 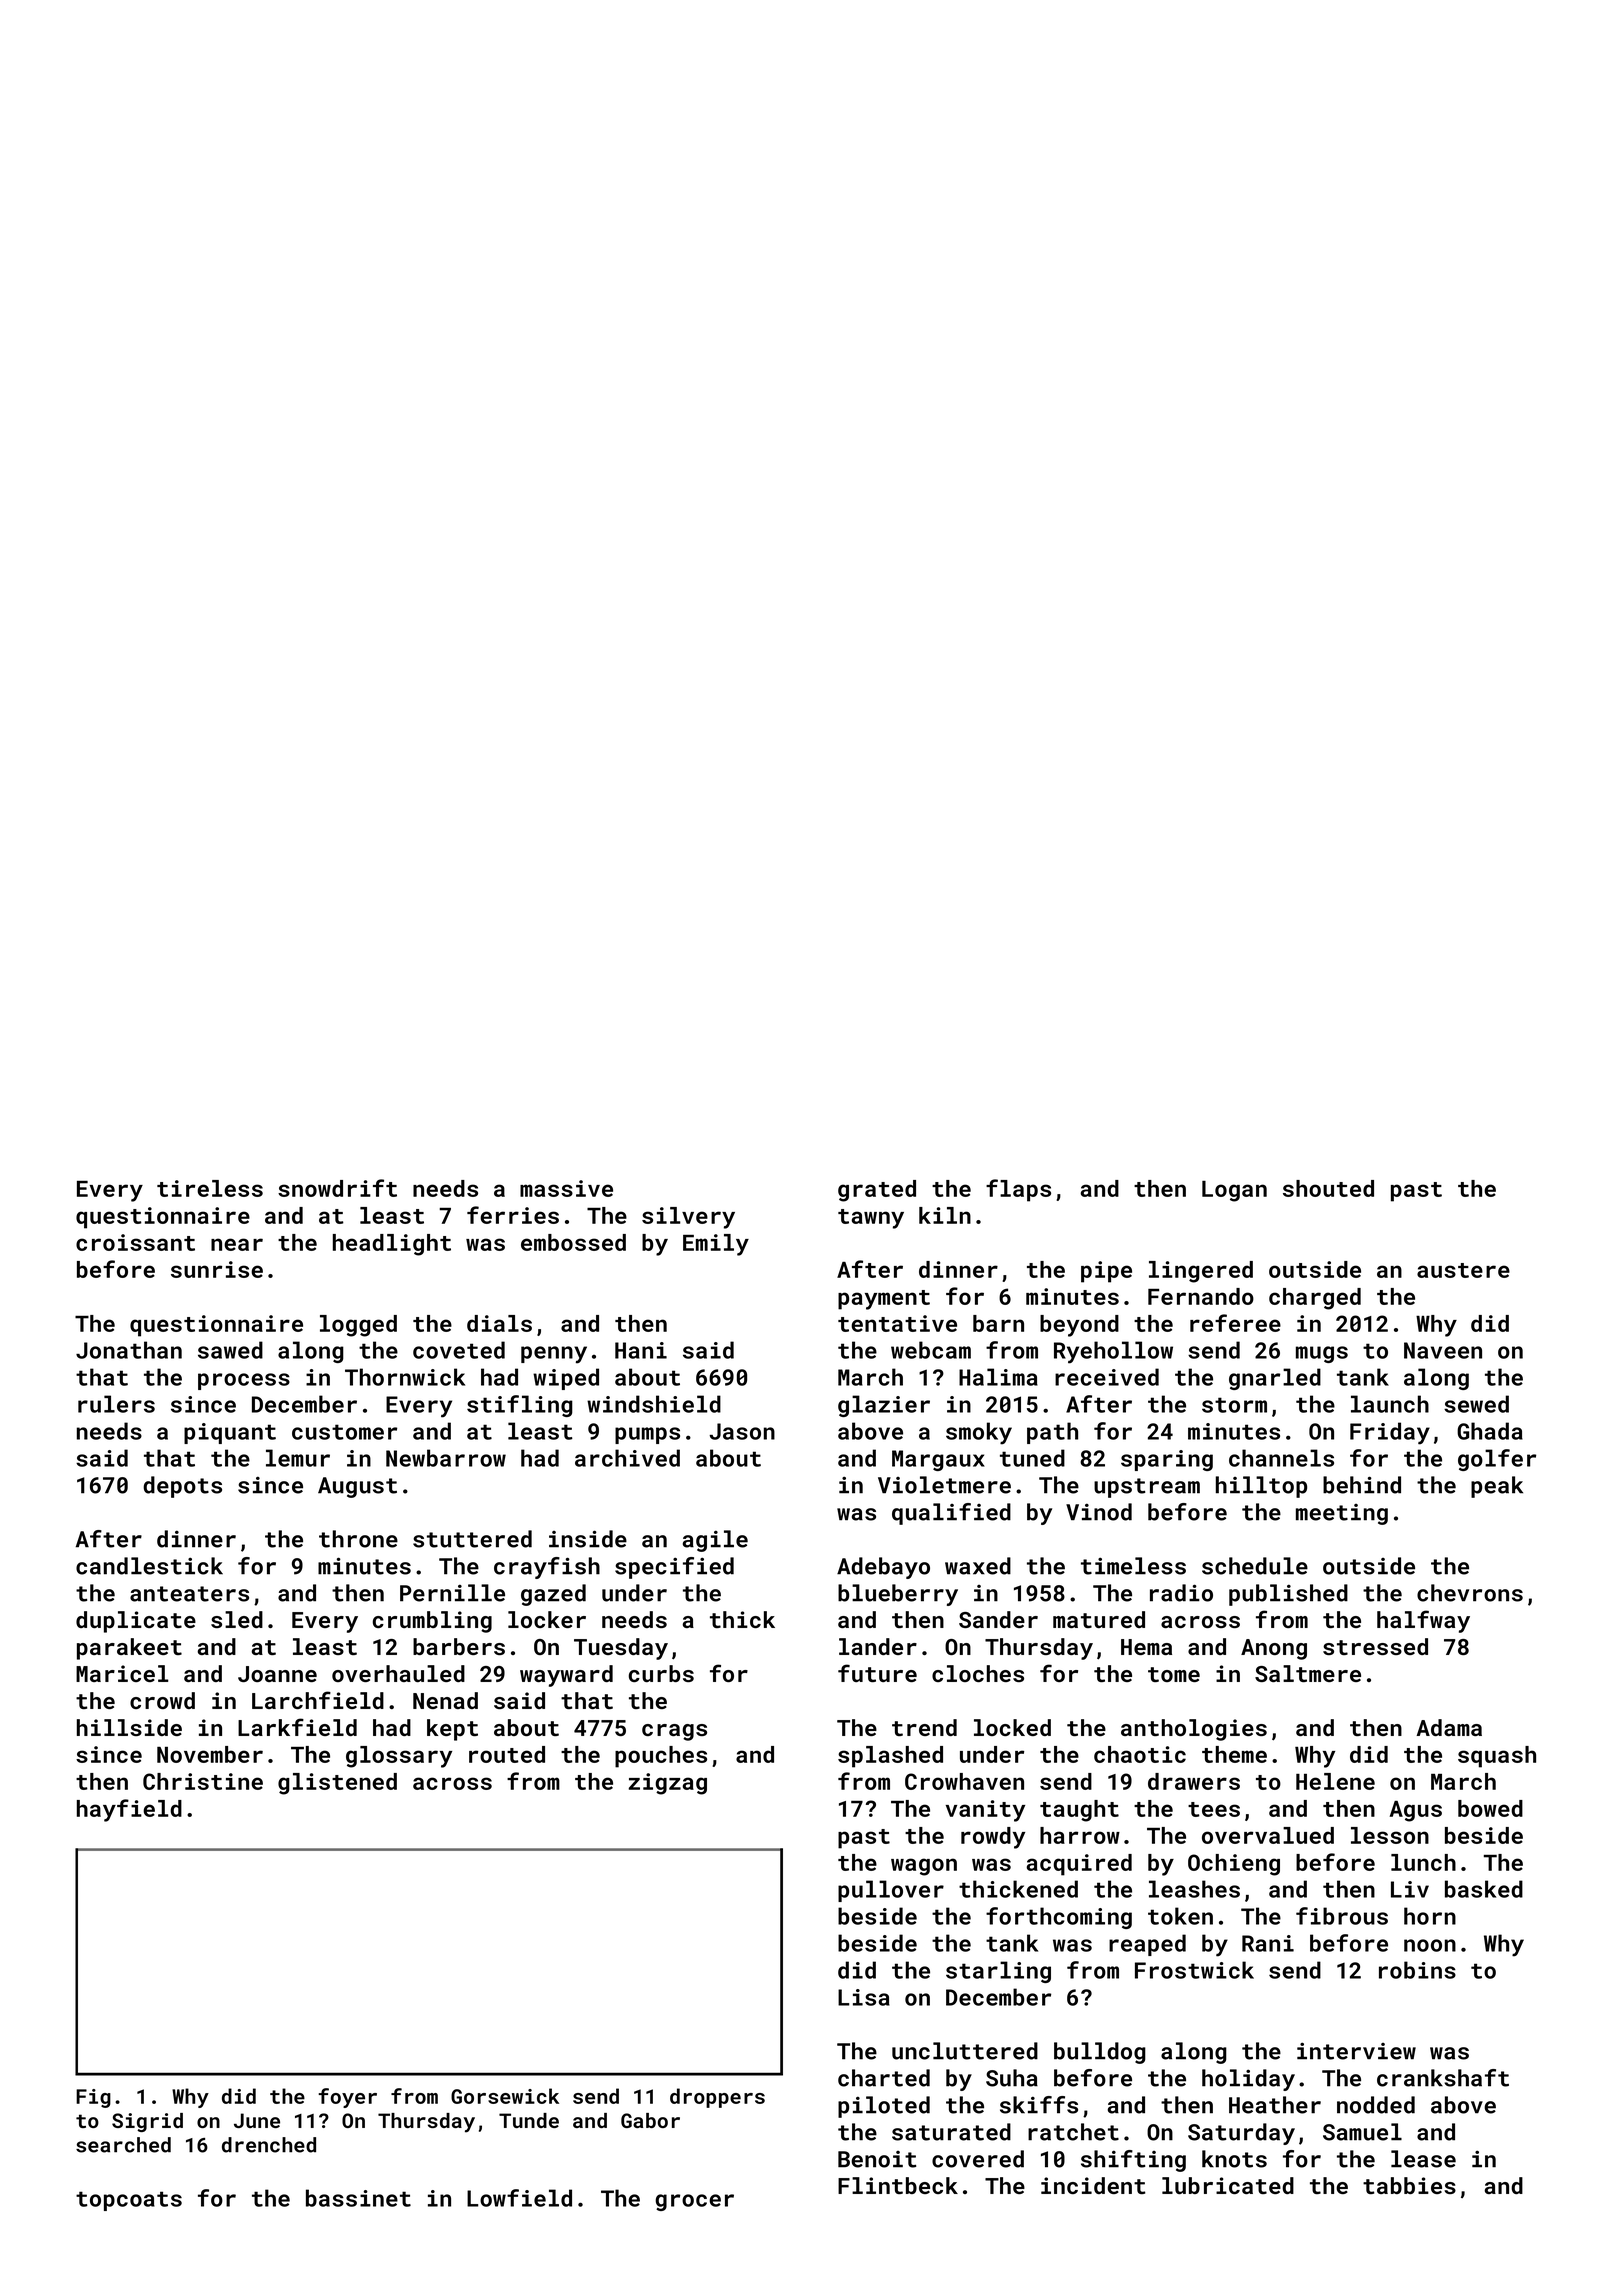 I want to click on November, so click(x=210, y=1754).
